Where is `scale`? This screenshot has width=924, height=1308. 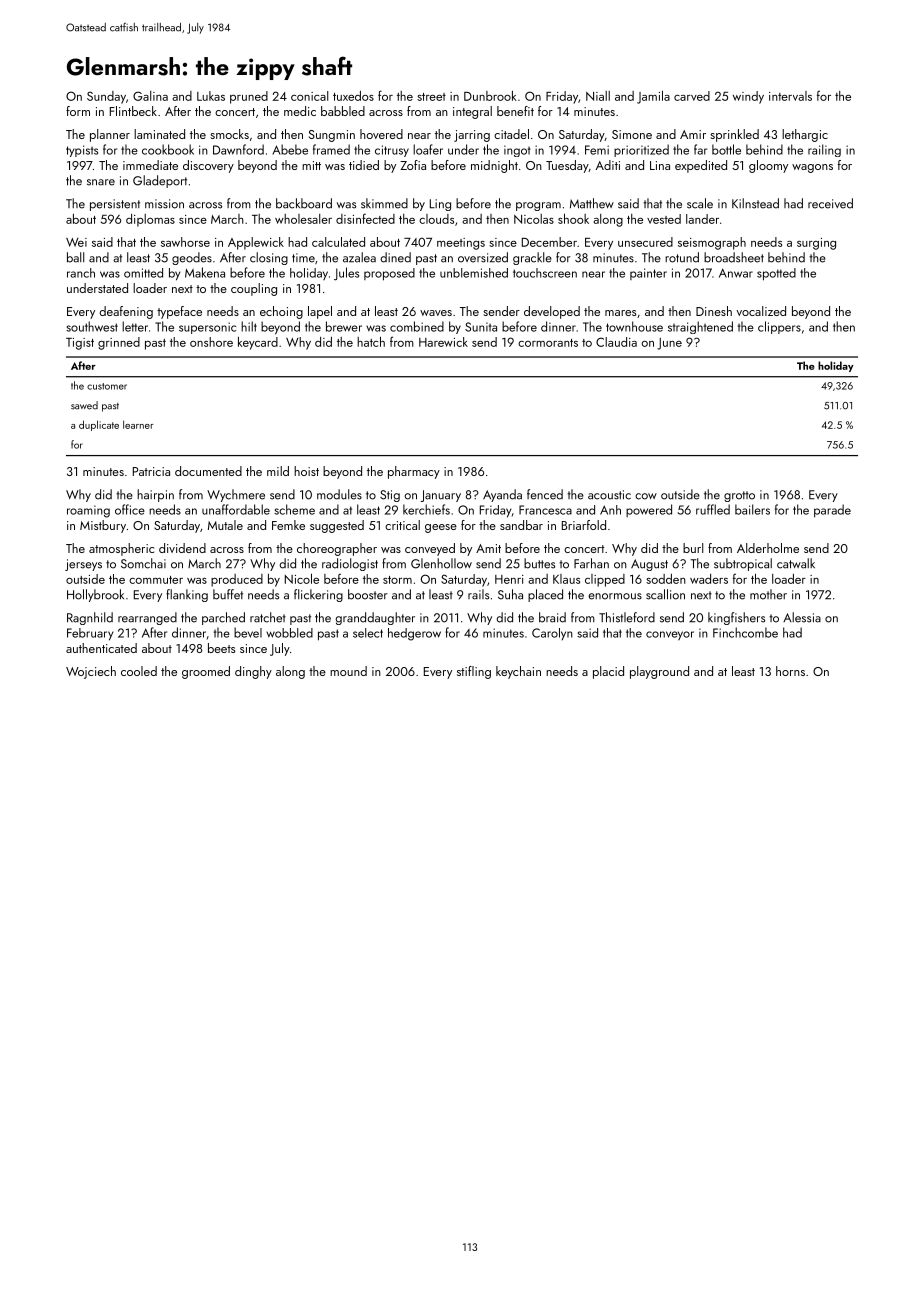 scale is located at coordinates (700, 203).
